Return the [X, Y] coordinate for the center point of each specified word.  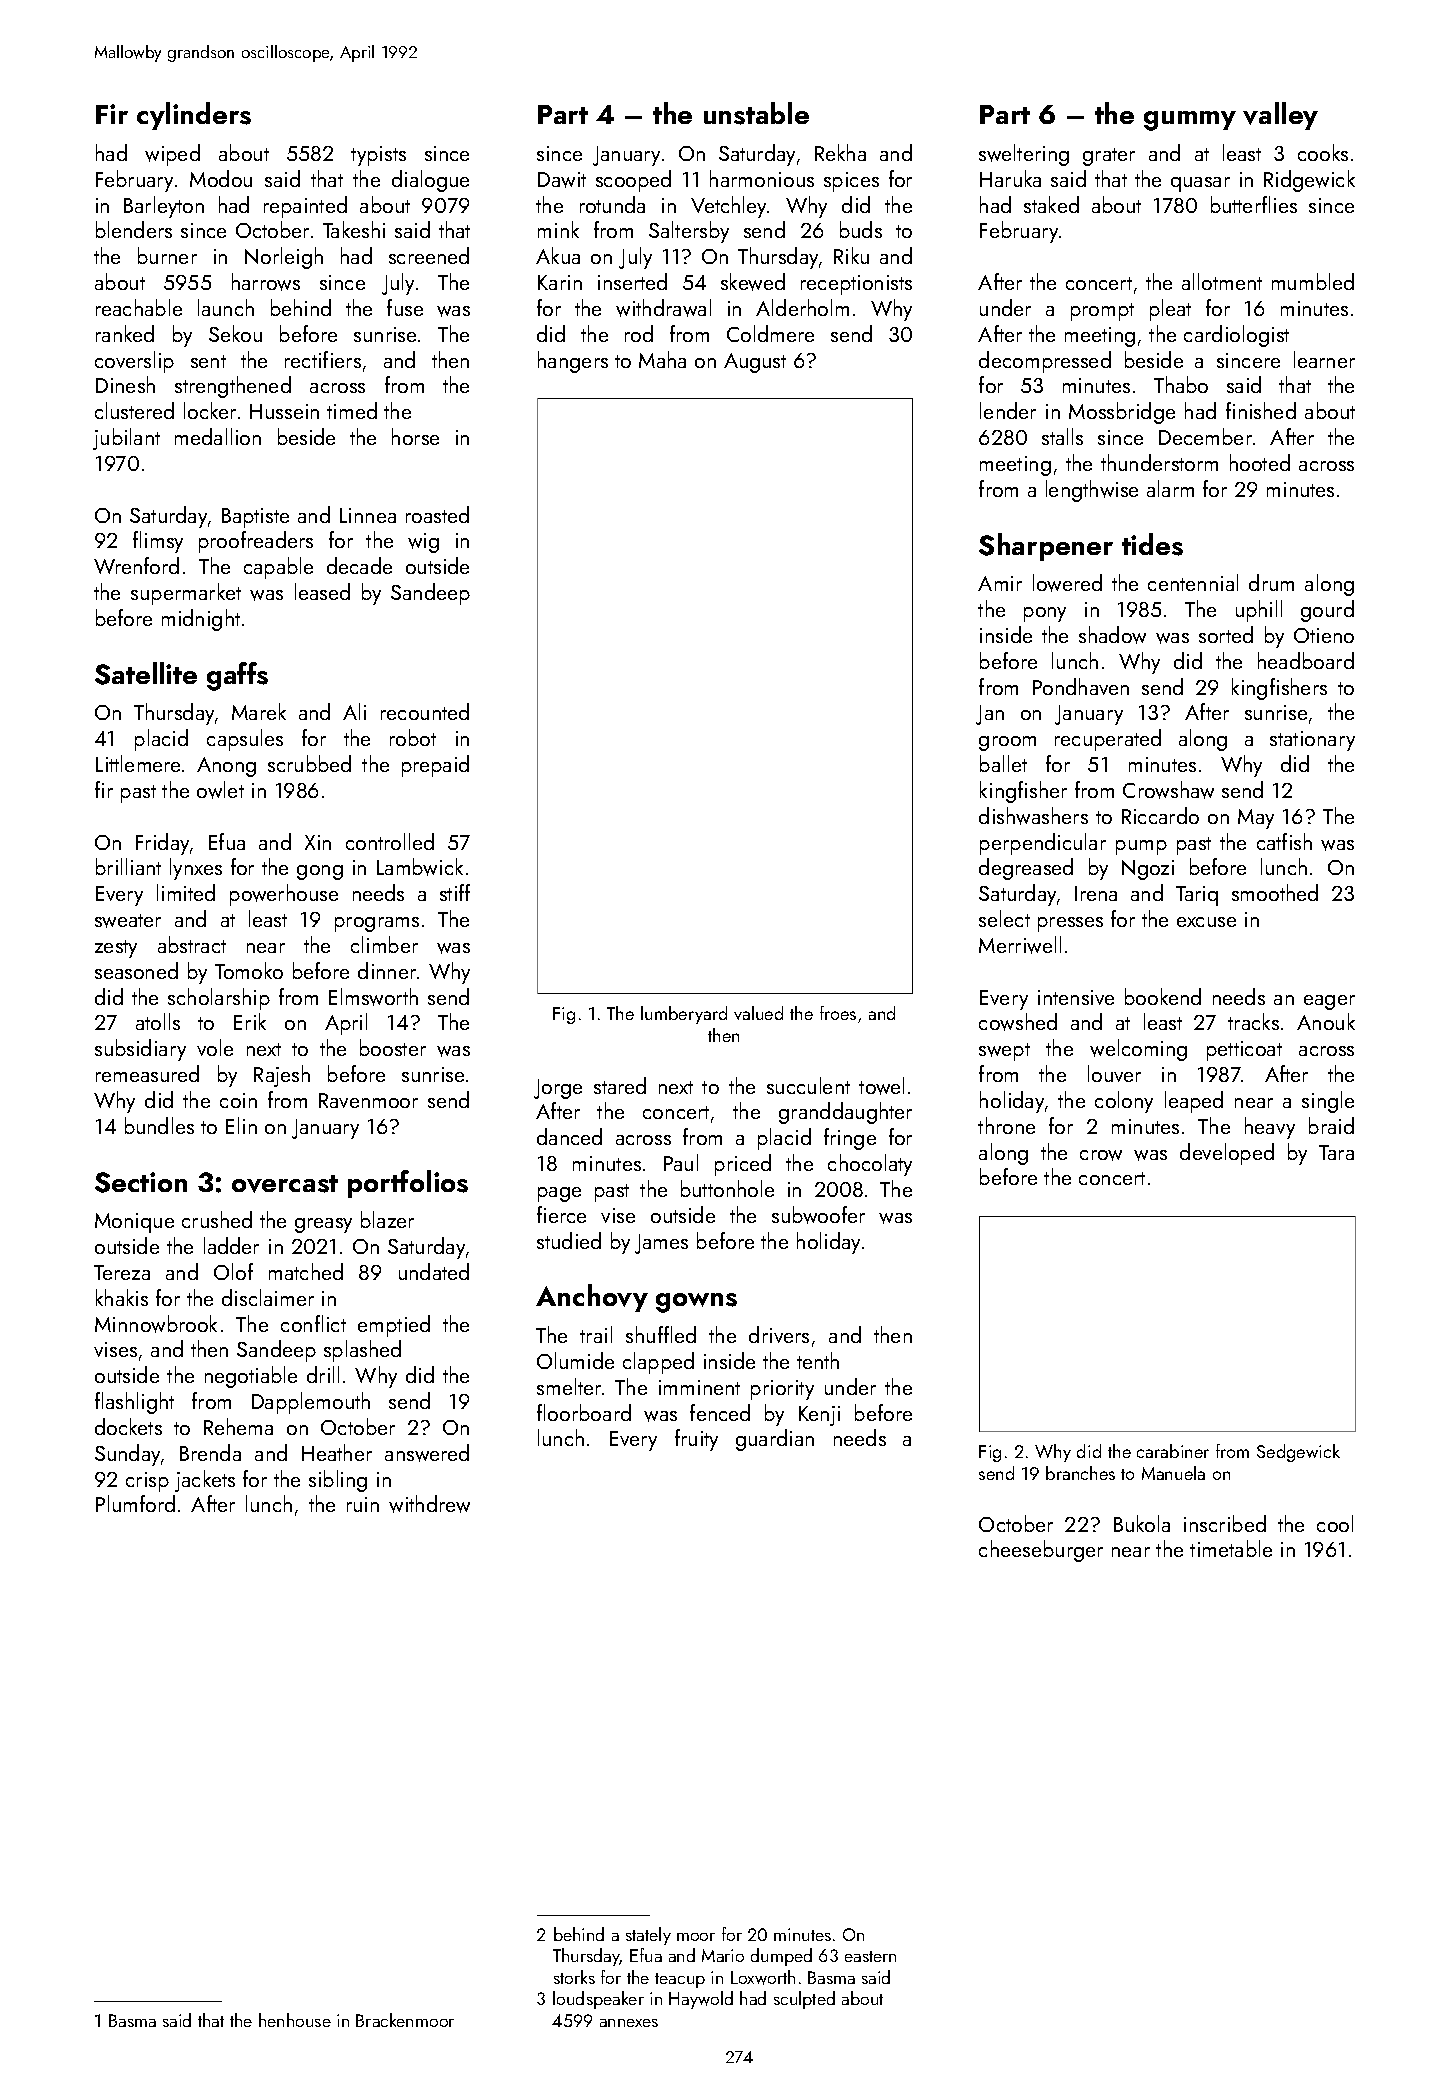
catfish [1284, 841]
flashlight [134, 1403]
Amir [1000, 583]
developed [1227, 1154]
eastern [870, 1956]
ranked [125, 333]
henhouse [295, 2020]
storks [574, 1977]
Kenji [819, 1416]
